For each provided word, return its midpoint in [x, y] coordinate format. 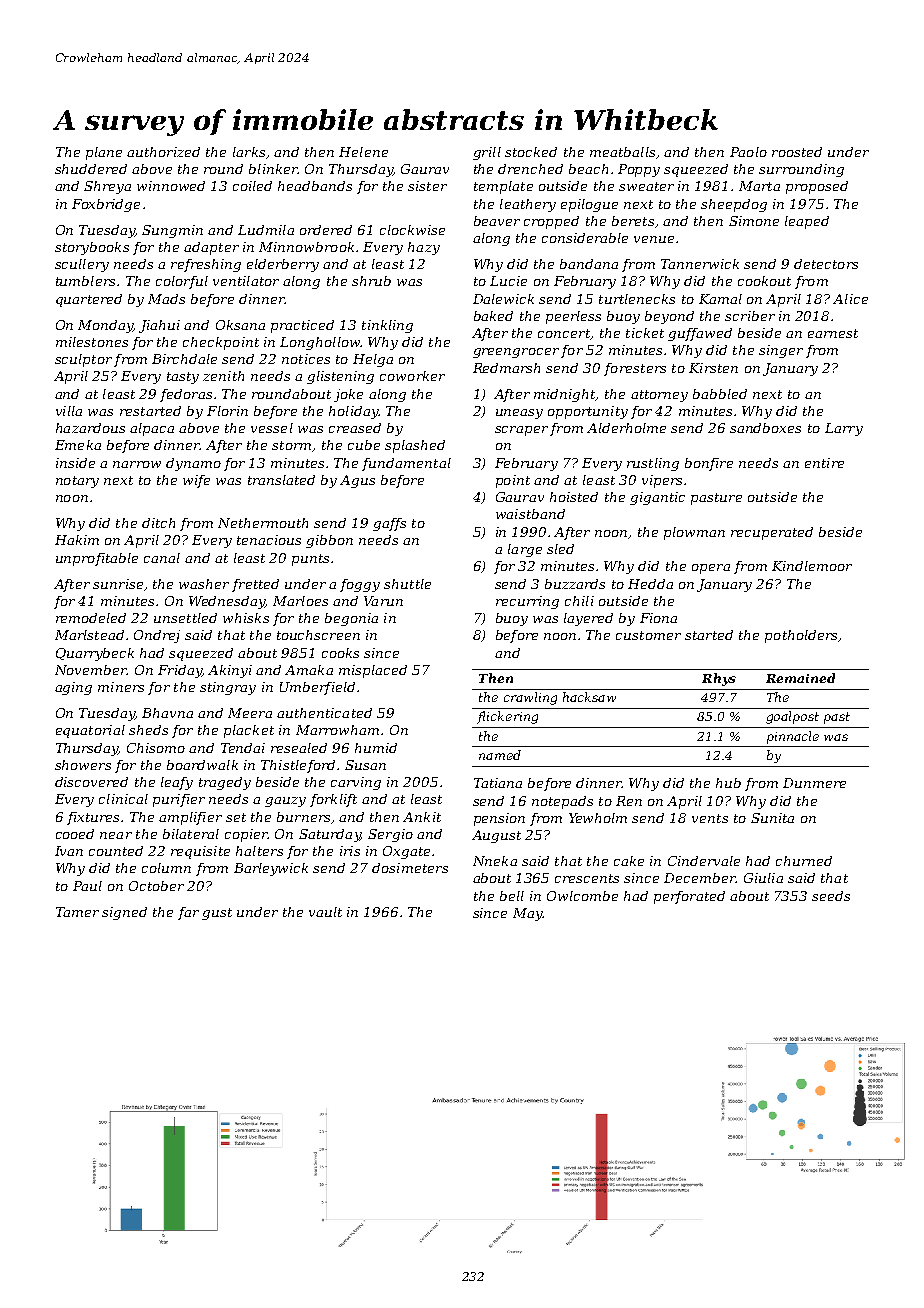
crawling [530, 698]
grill [487, 153]
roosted [797, 152]
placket [249, 731]
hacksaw [589, 697]
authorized [163, 152]
